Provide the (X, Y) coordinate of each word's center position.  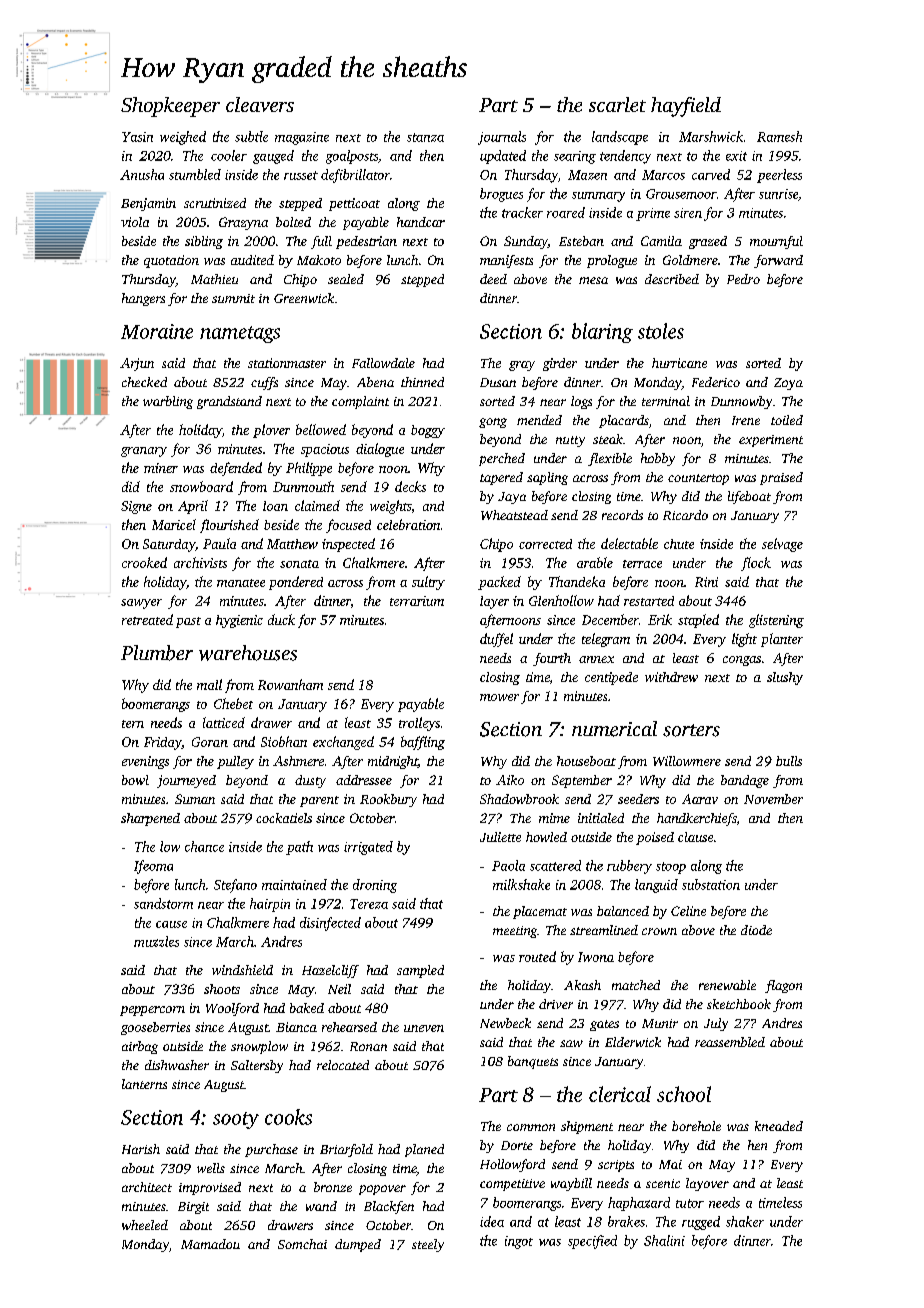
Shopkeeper (170, 107)
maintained (294, 884)
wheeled (145, 1225)
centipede (611, 678)
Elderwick (633, 1042)
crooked (144, 562)
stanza (425, 137)
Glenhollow (561, 600)
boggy (428, 431)
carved (711, 174)
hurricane (679, 363)
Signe (136, 507)
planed (424, 1150)
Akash (582, 985)
